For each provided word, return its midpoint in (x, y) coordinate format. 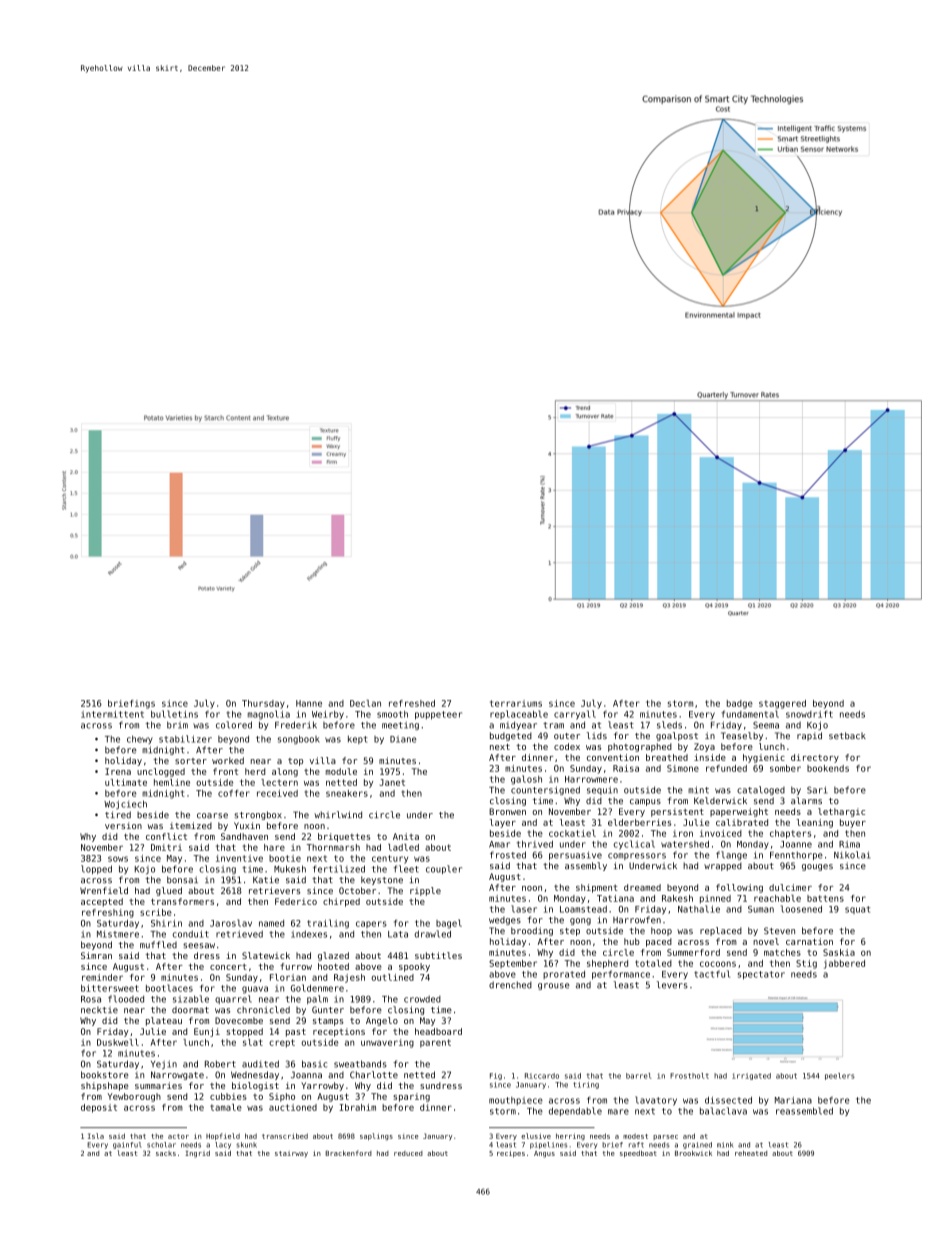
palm (317, 999)
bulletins (174, 714)
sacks (166, 1153)
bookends (828, 768)
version (123, 825)
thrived (535, 844)
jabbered (844, 964)
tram (553, 725)
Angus (544, 1154)
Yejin (164, 1064)
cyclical (634, 845)
